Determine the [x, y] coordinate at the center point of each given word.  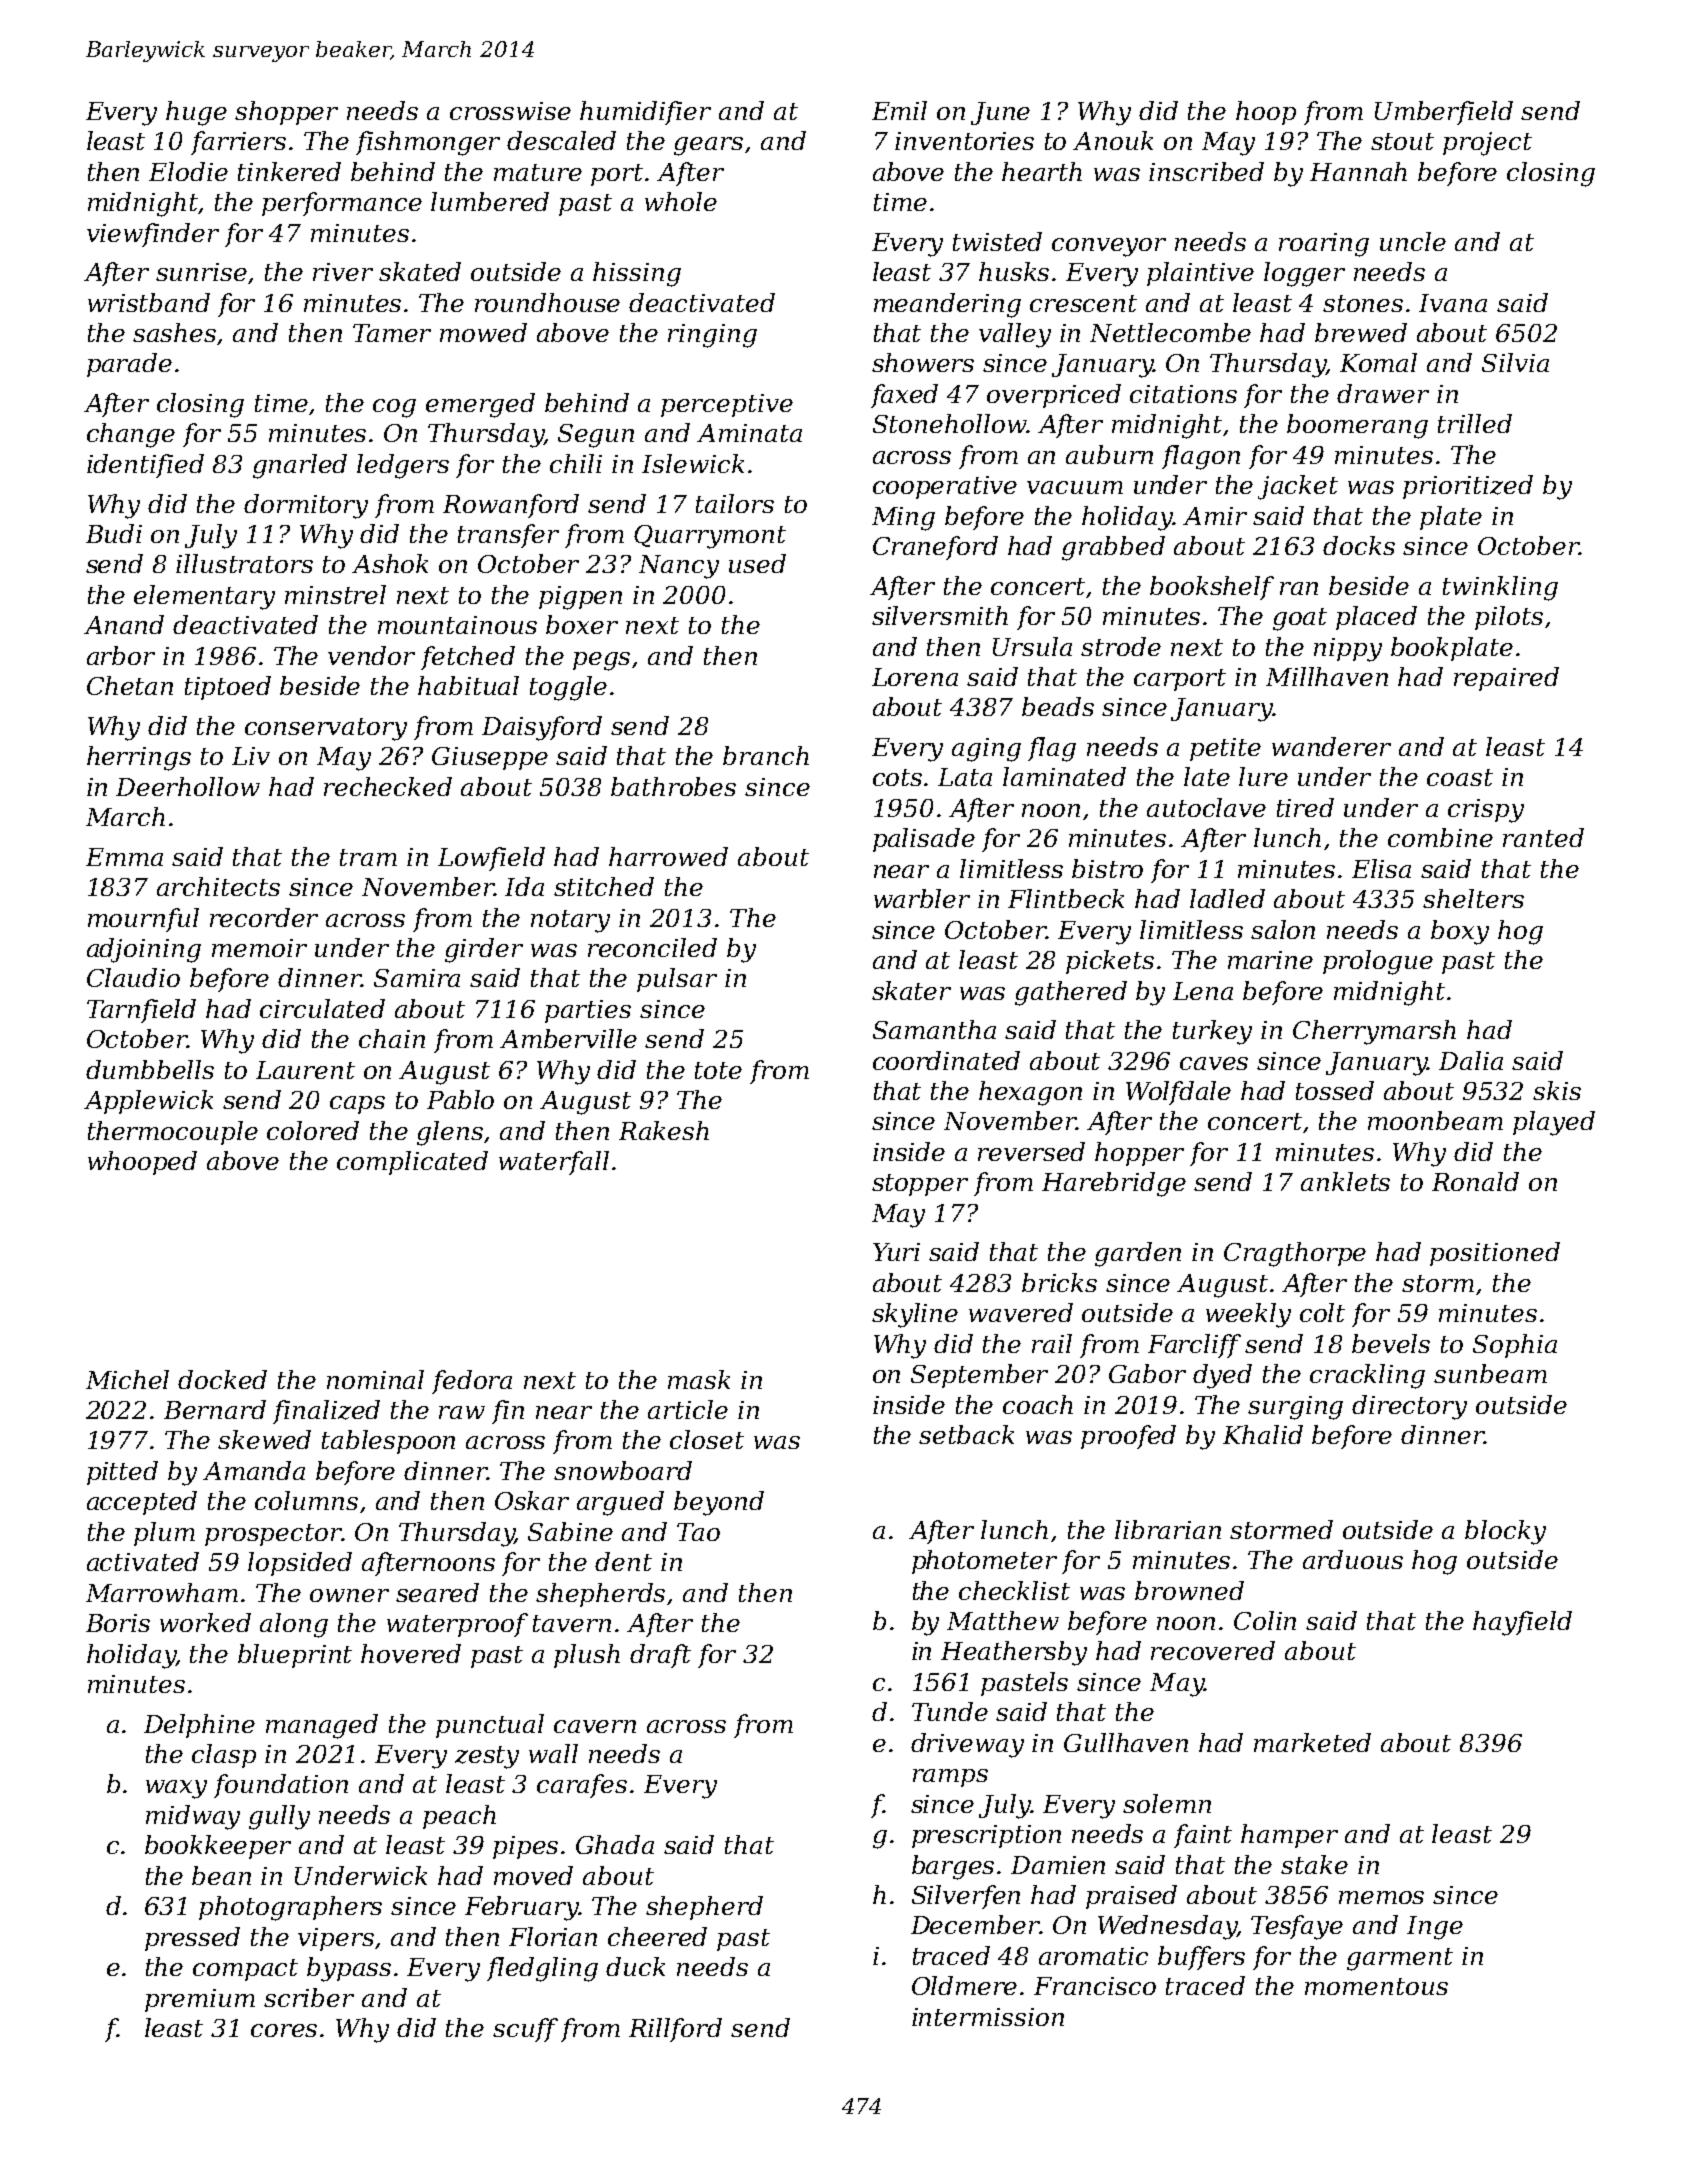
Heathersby [1014, 1653]
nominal [375, 1379]
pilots [1509, 618]
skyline [915, 1315]
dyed [1222, 1376]
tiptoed [228, 688]
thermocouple [173, 1133]
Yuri [896, 1252]
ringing [712, 336]
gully [279, 1817]
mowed [483, 332]
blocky [1505, 1532]
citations [1183, 394]
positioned [1495, 1254]
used [757, 563]
